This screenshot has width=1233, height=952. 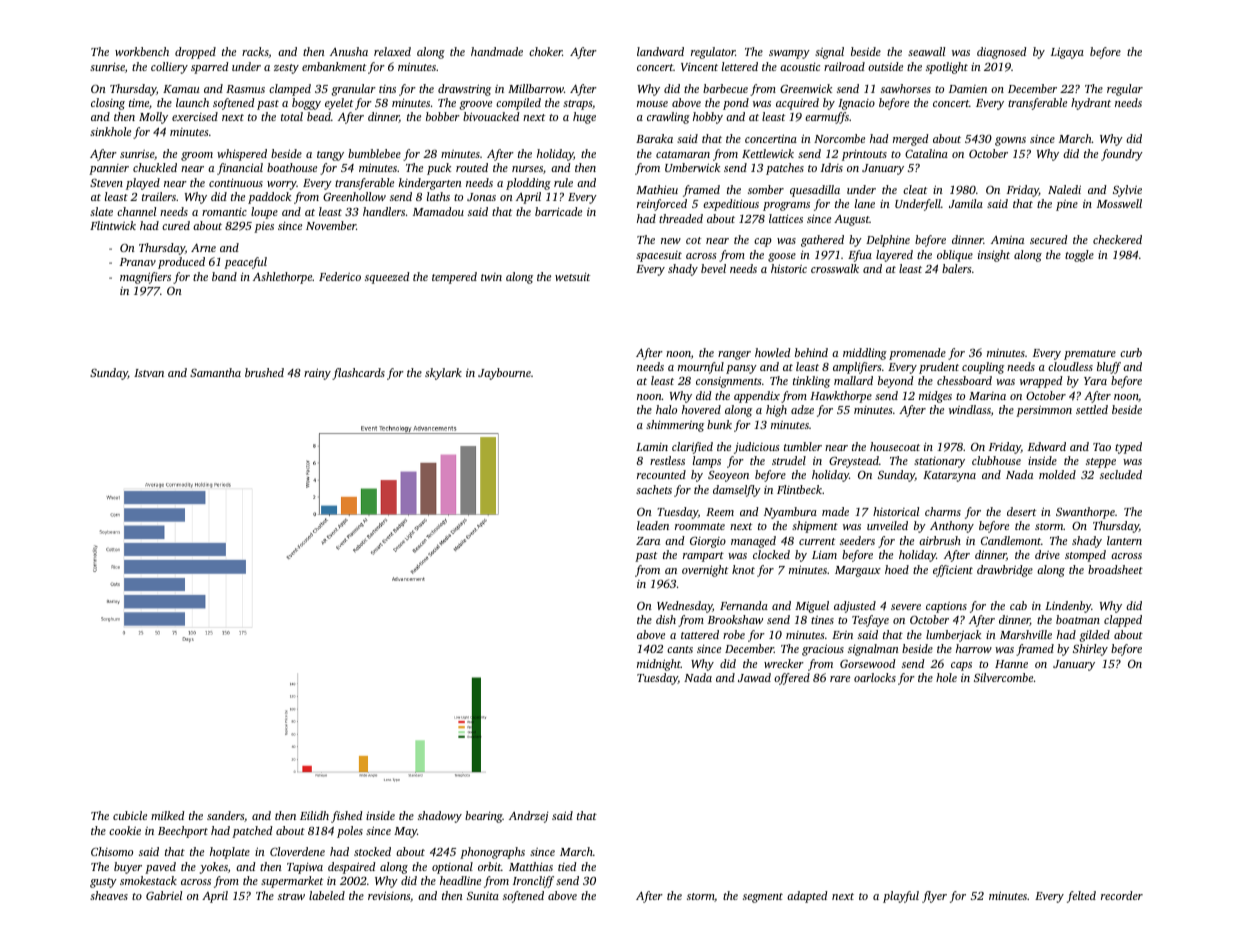 What do you see at coordinates (1095, 636) in the screenshot?
I see `gilded` at bounding box center [1095, 636].
